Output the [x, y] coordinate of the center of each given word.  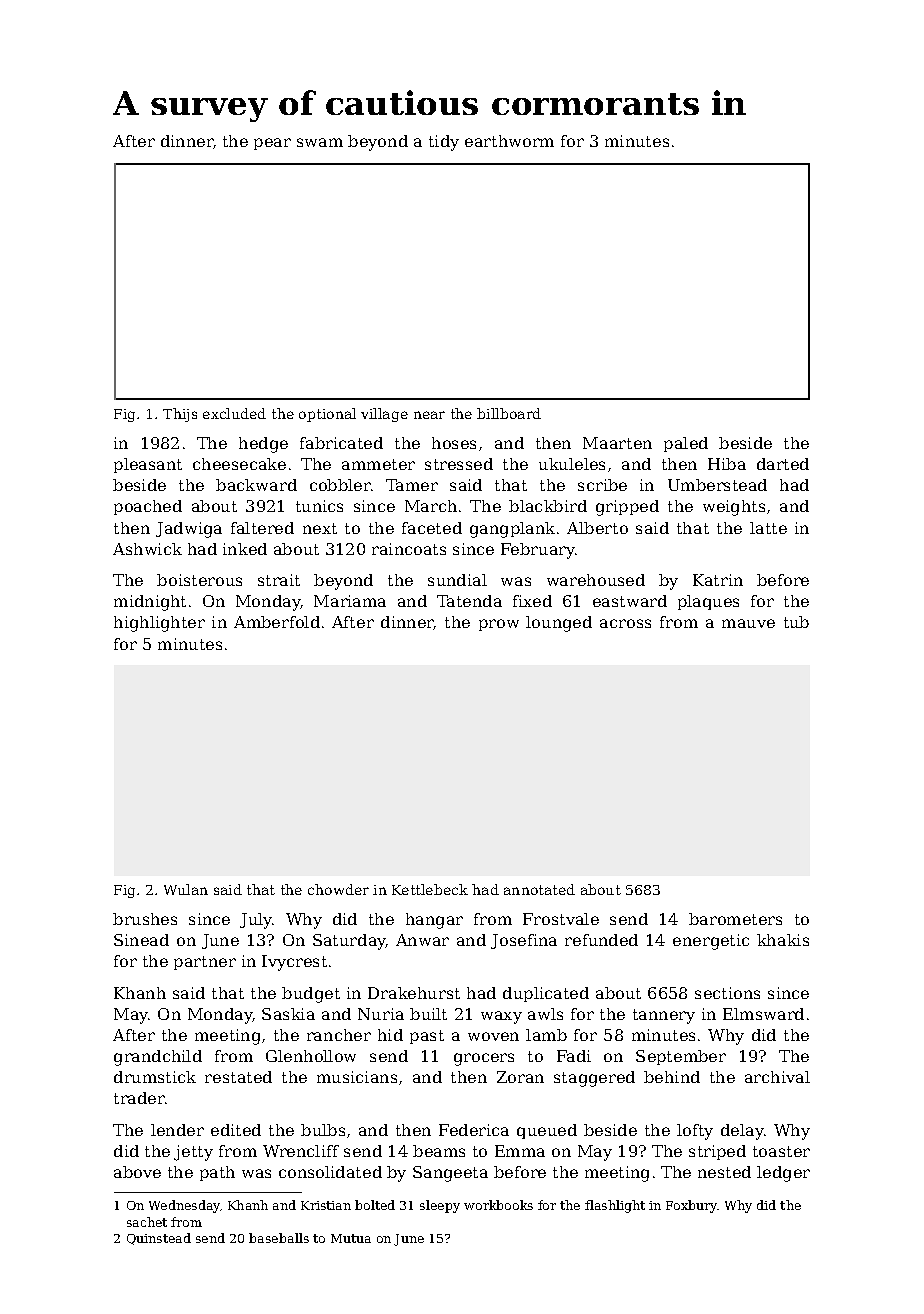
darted [783, 464]
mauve [748, 623]
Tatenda [469, 601]
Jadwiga [189, 530]
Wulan [186, 889]
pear [272, 144]
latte [768, 528]
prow [499, 625]
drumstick [155, 1077]
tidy [444, 143]
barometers [735, 919]
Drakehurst [414, 993]
